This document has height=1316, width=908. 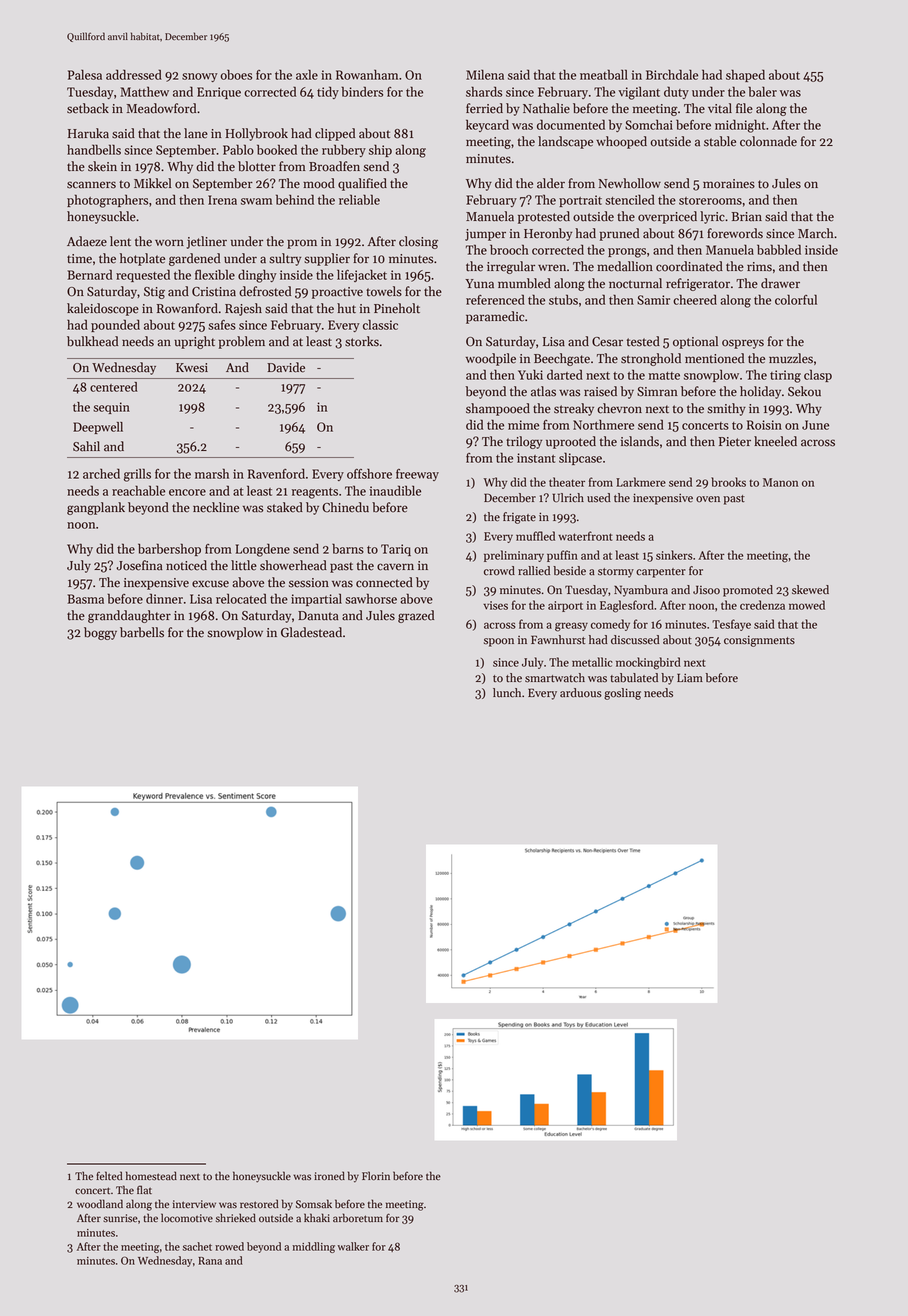 What do you see at coordinates (329, 1176) in the document?
I see `ironed` at bounding box center [329, 1176].
